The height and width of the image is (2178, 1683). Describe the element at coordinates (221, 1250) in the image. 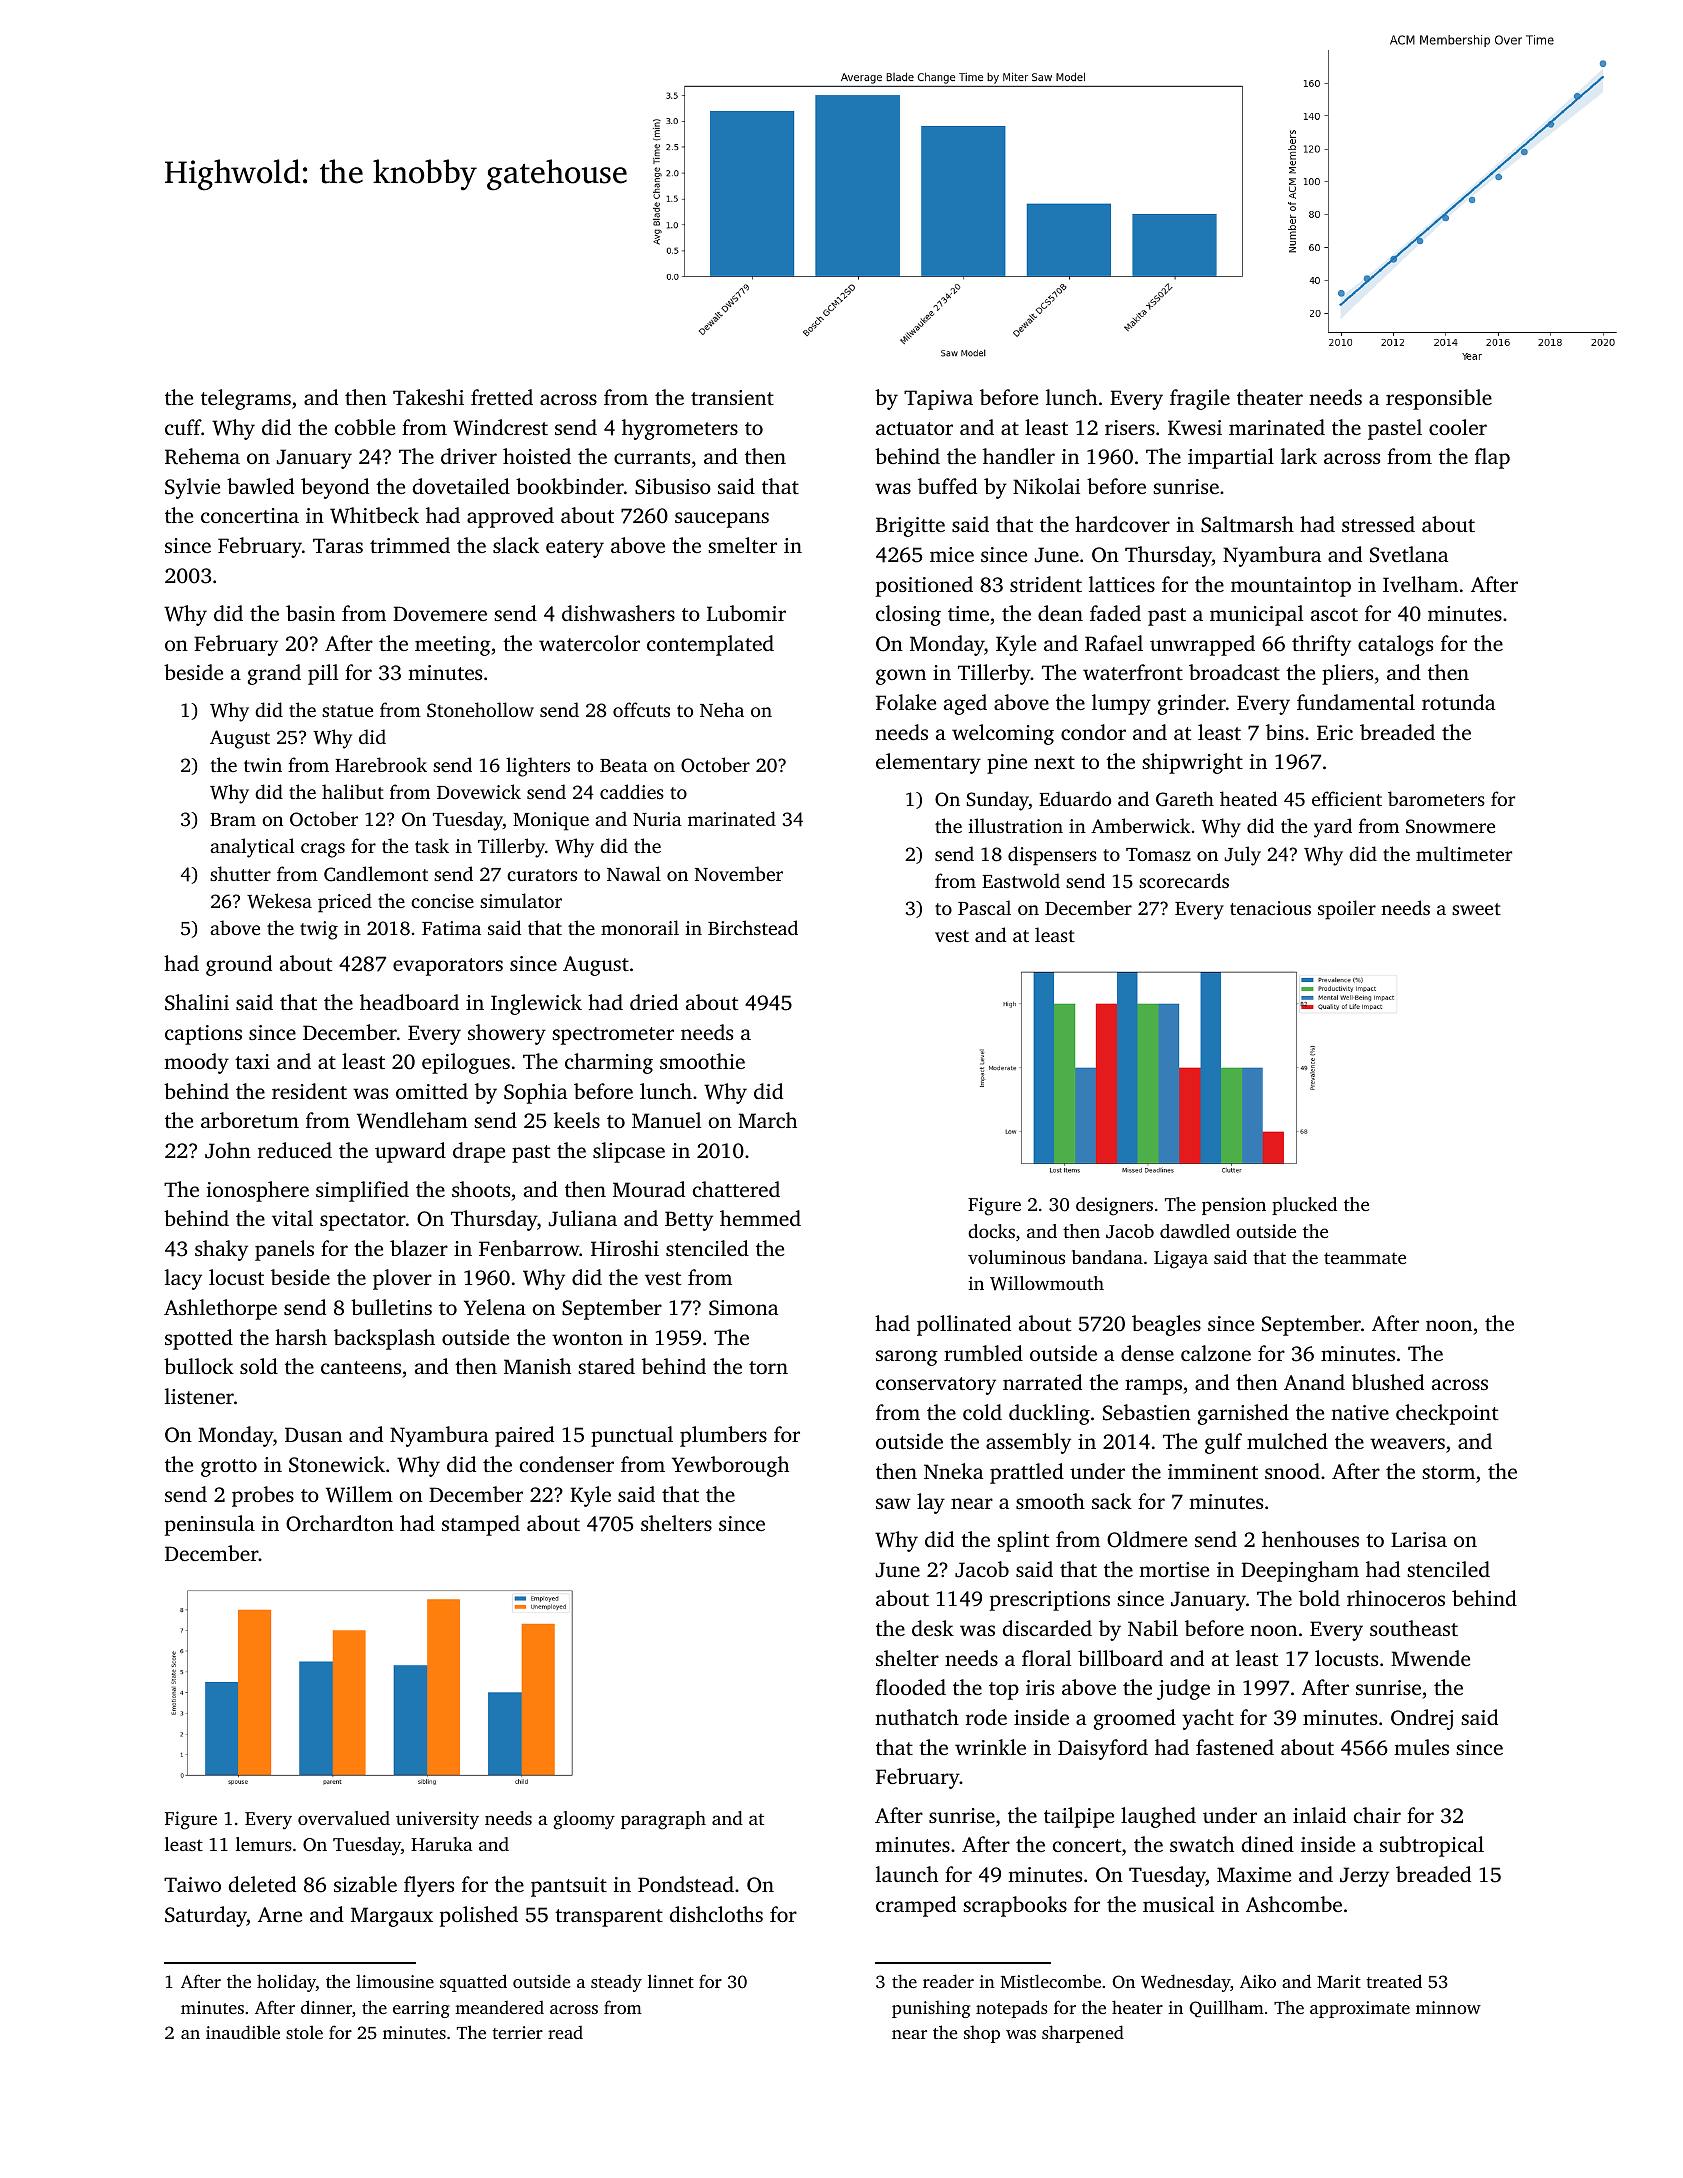

I see `shaky` at that location.
